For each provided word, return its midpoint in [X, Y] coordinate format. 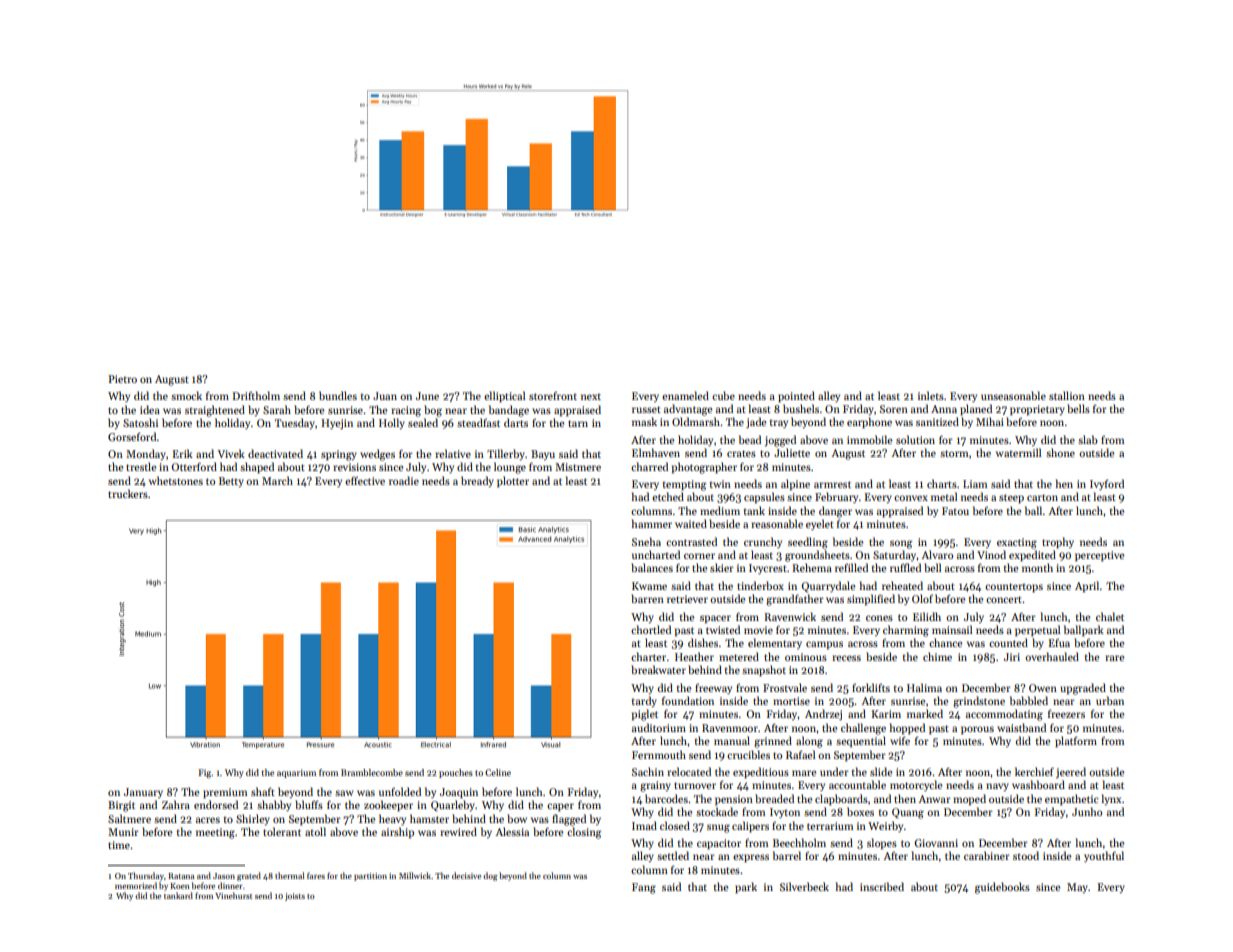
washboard [1038, 784]
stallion [1067, 395]
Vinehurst [233, 895]
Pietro [122, 379]
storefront [553, 396]
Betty [231, 482]
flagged [569, 820]
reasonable [777, 523]
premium [225, 793]
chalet [1110, 616]
